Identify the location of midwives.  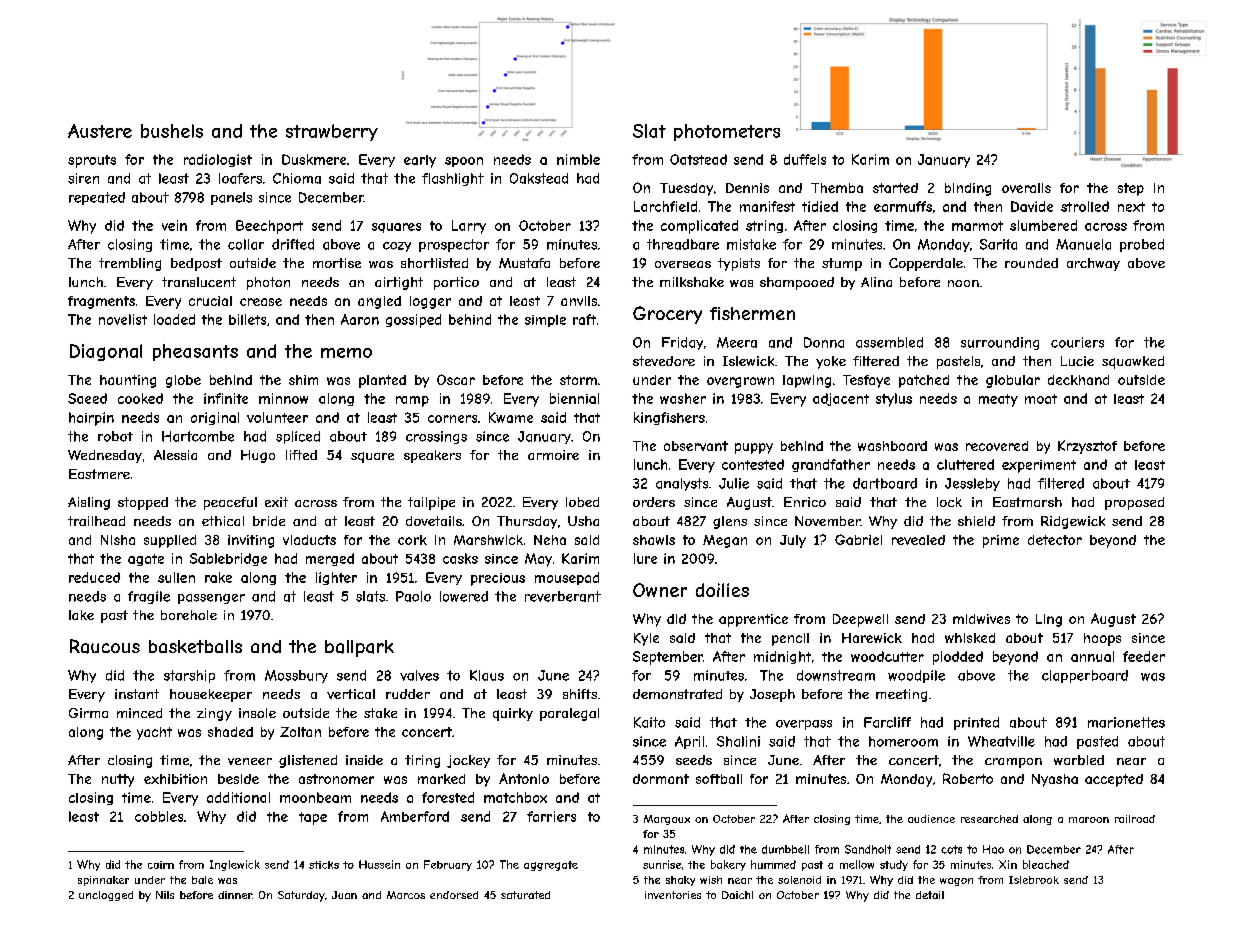
(981, 619).
